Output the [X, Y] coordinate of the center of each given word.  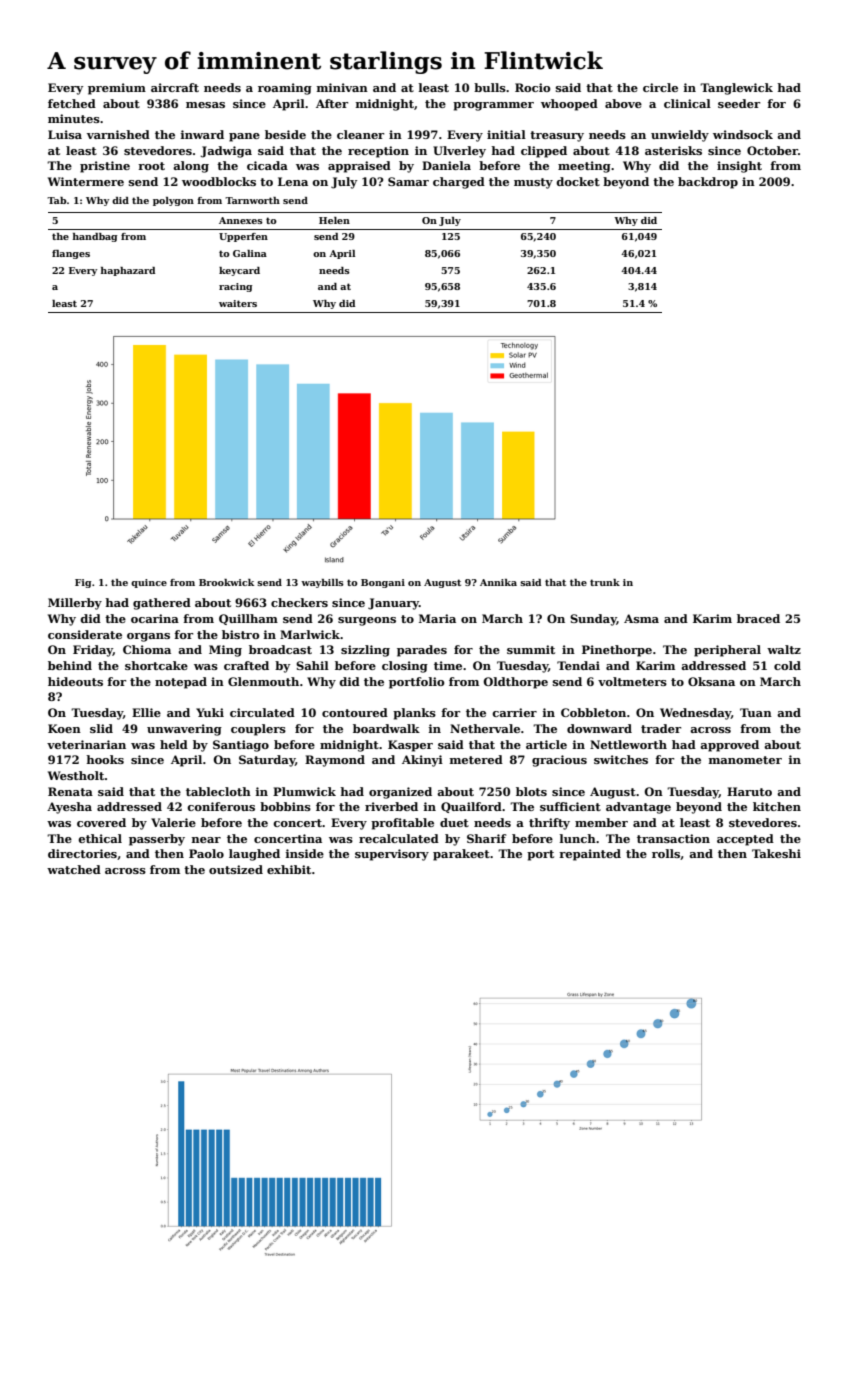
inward [202, 134]
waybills [322, 583]
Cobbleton [593, 712]
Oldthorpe [515, 683]
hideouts [75, 681]
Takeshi [776, 853]
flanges [71, 254]
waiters [238, 303]
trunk [605, 582]
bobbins [285, 806]
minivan [342, 87]
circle [660, 87]
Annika [498, 582]
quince [149, 583]
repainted [590, 855]
